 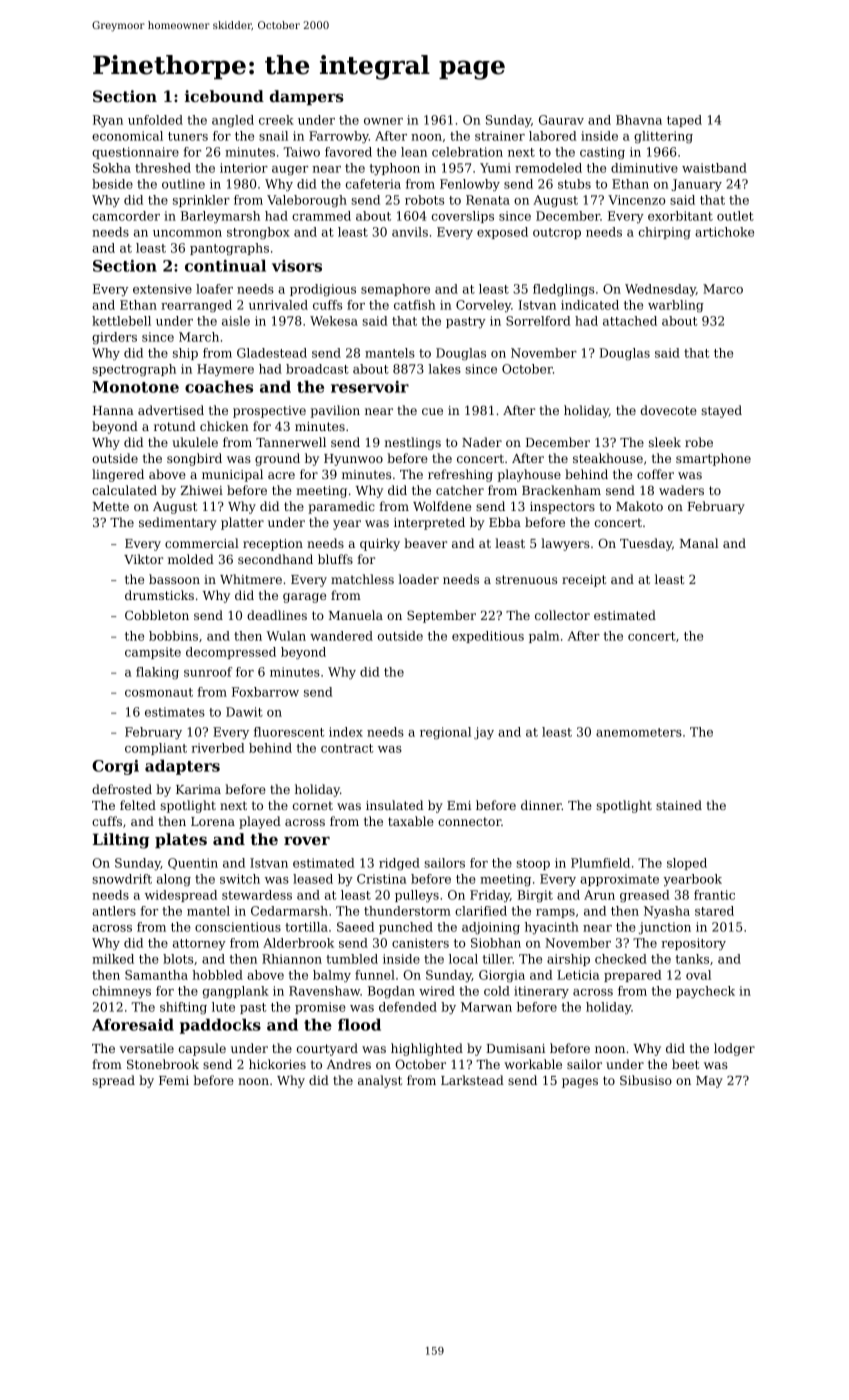 I want to click on Larkstead, so click(x=472, y=1080).
